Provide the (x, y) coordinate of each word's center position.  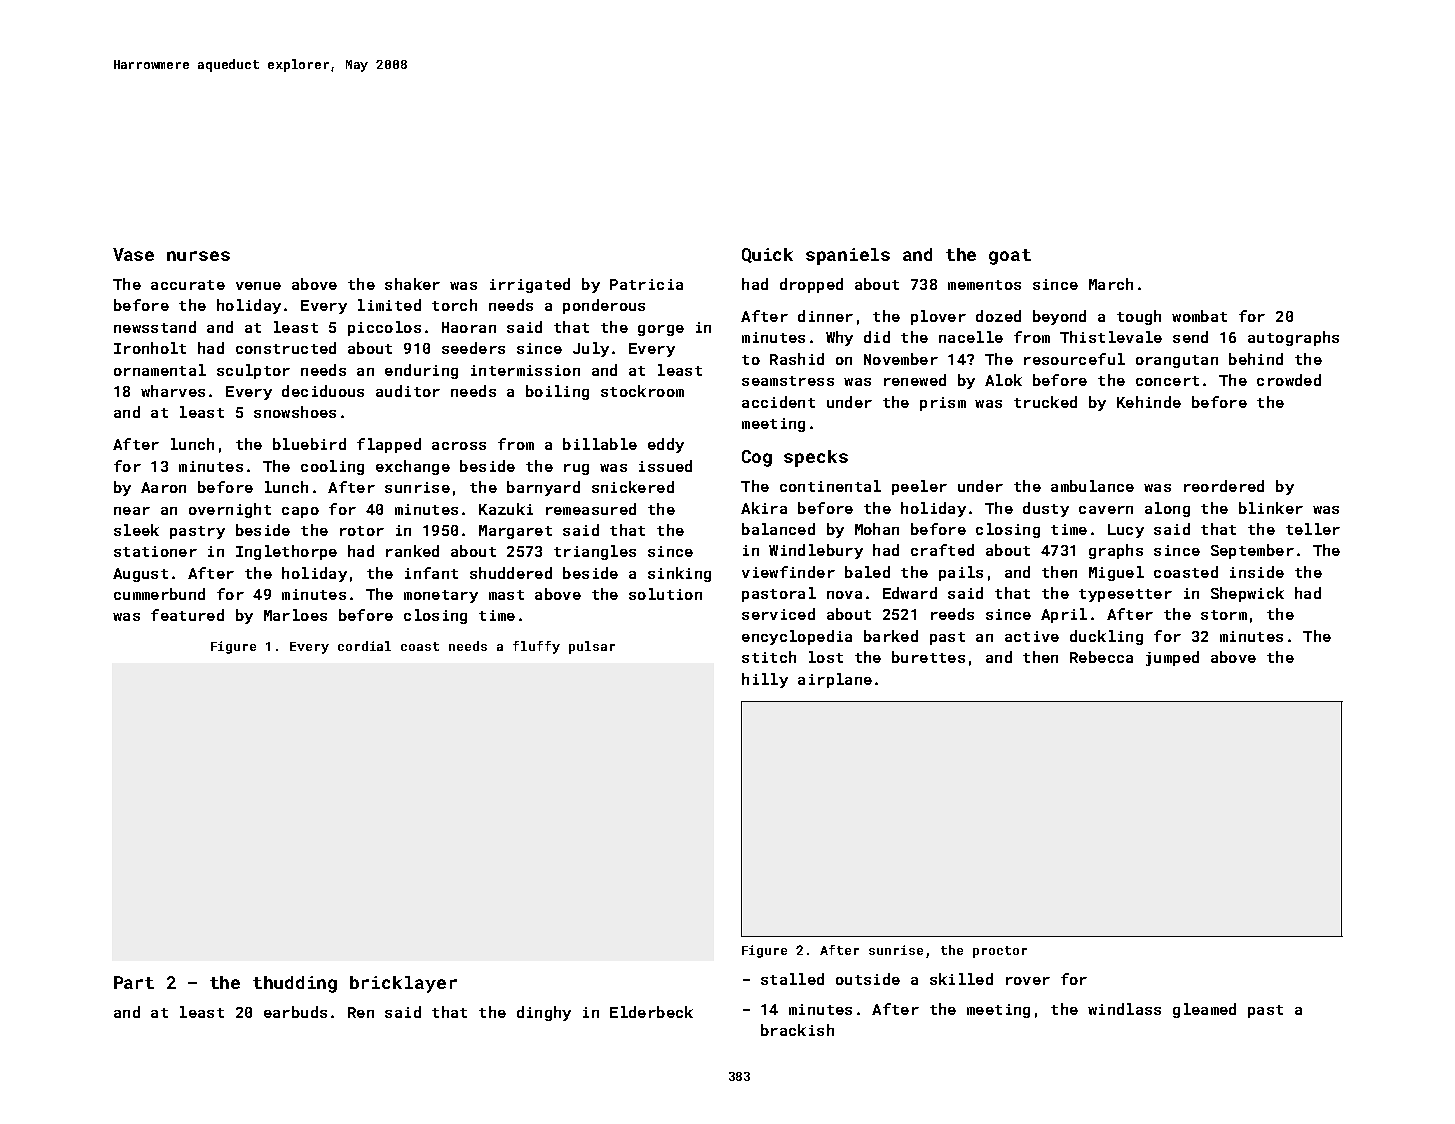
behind (1256, 359)
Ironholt (150, 348)
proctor (1000, 952)
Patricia (646, 284)
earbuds (295, 1012)
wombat (1199, 316)
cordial (364, 646)
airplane (835, 680)
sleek (136, 530)
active (1032, 636)
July (591, 349)
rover (1028, 981)
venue (258, 286)
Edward (910, 593)
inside (1257, 572)
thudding (295, 984)
